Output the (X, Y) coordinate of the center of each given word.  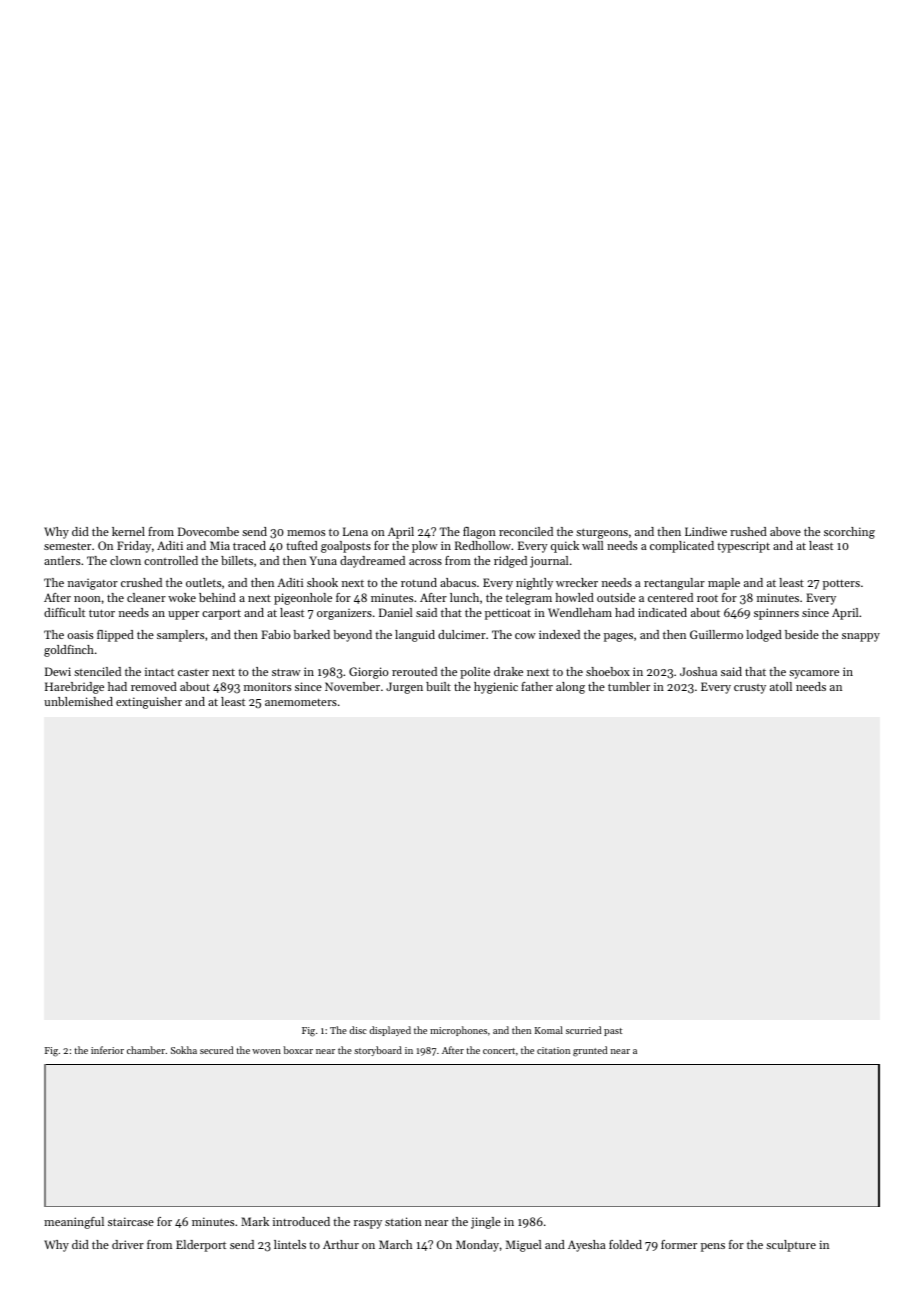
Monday (477, 1246)
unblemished (78, 701)
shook (322, 582)
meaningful (74, 1223)
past (613, 1032)
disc (358, 1030)
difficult (64, 612)
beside (802, 634)
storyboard (378, 1051)
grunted (590, 1051)
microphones (458, 1031)
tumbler (629, 686)
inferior (107, 1050)
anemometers (301, 702)
